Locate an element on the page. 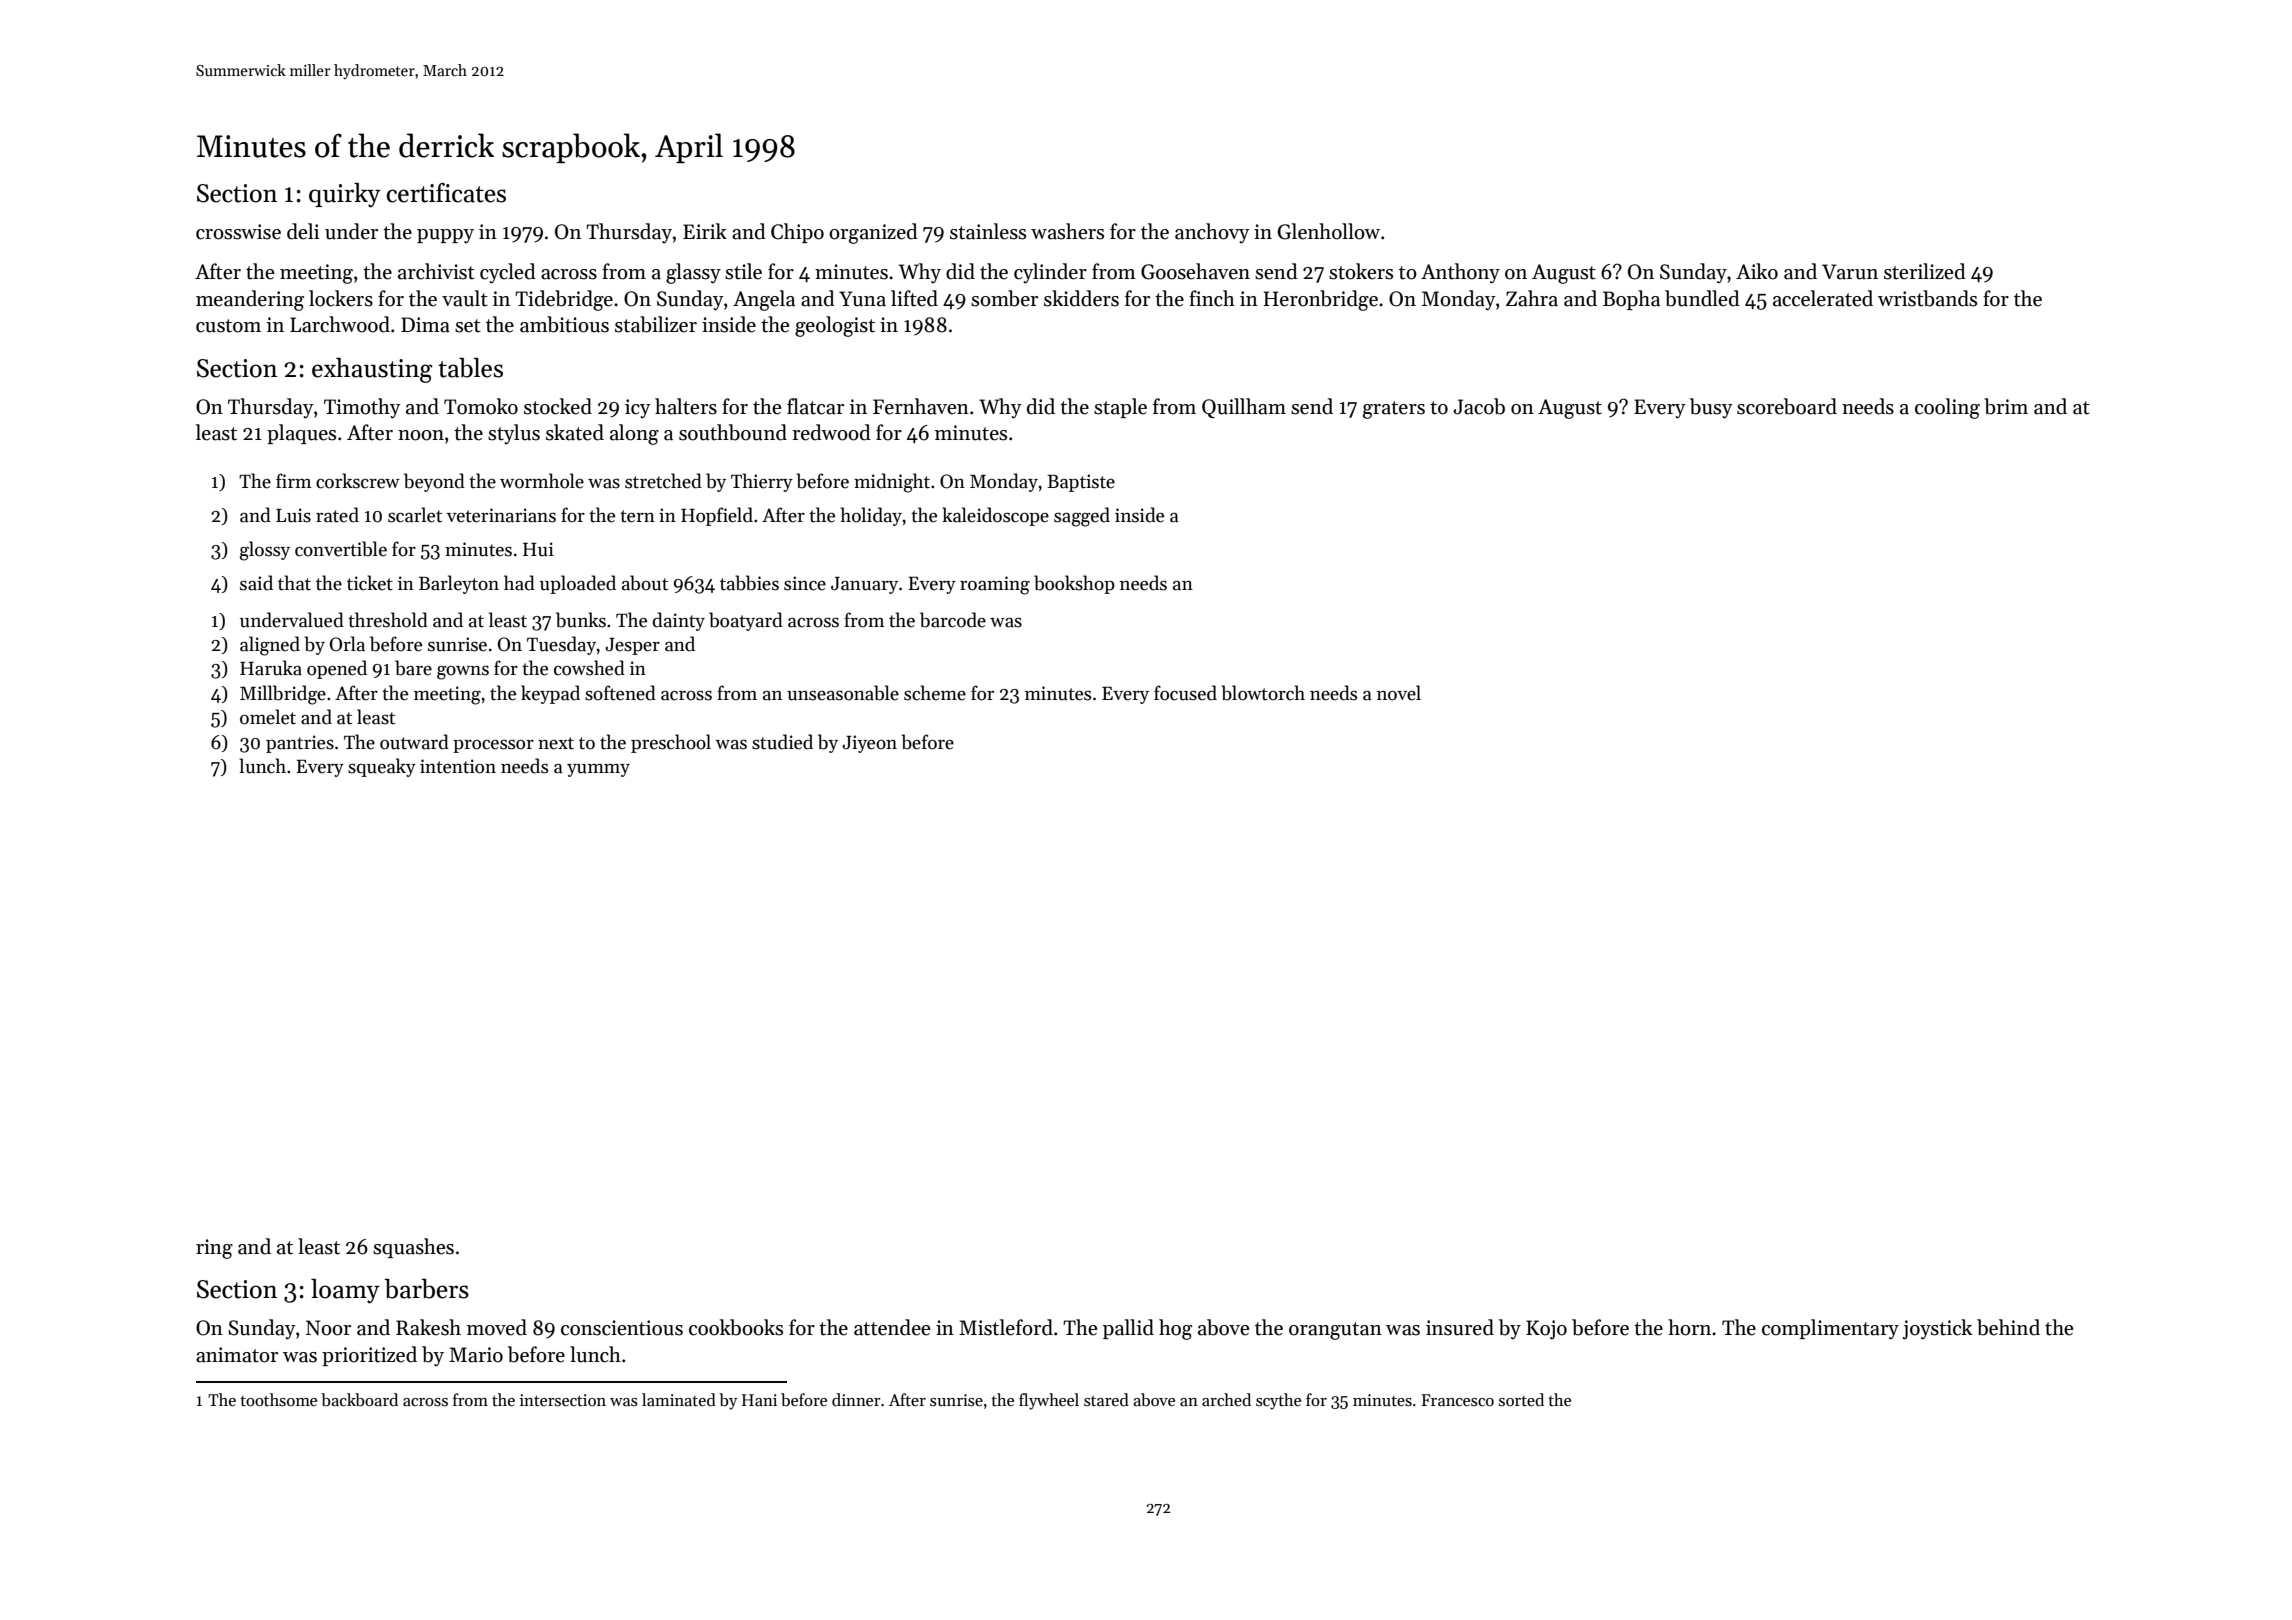 Image resolution: width=2292 pixels, height=1620 pixels. joystick is located at coordinates (1937, 1329).
